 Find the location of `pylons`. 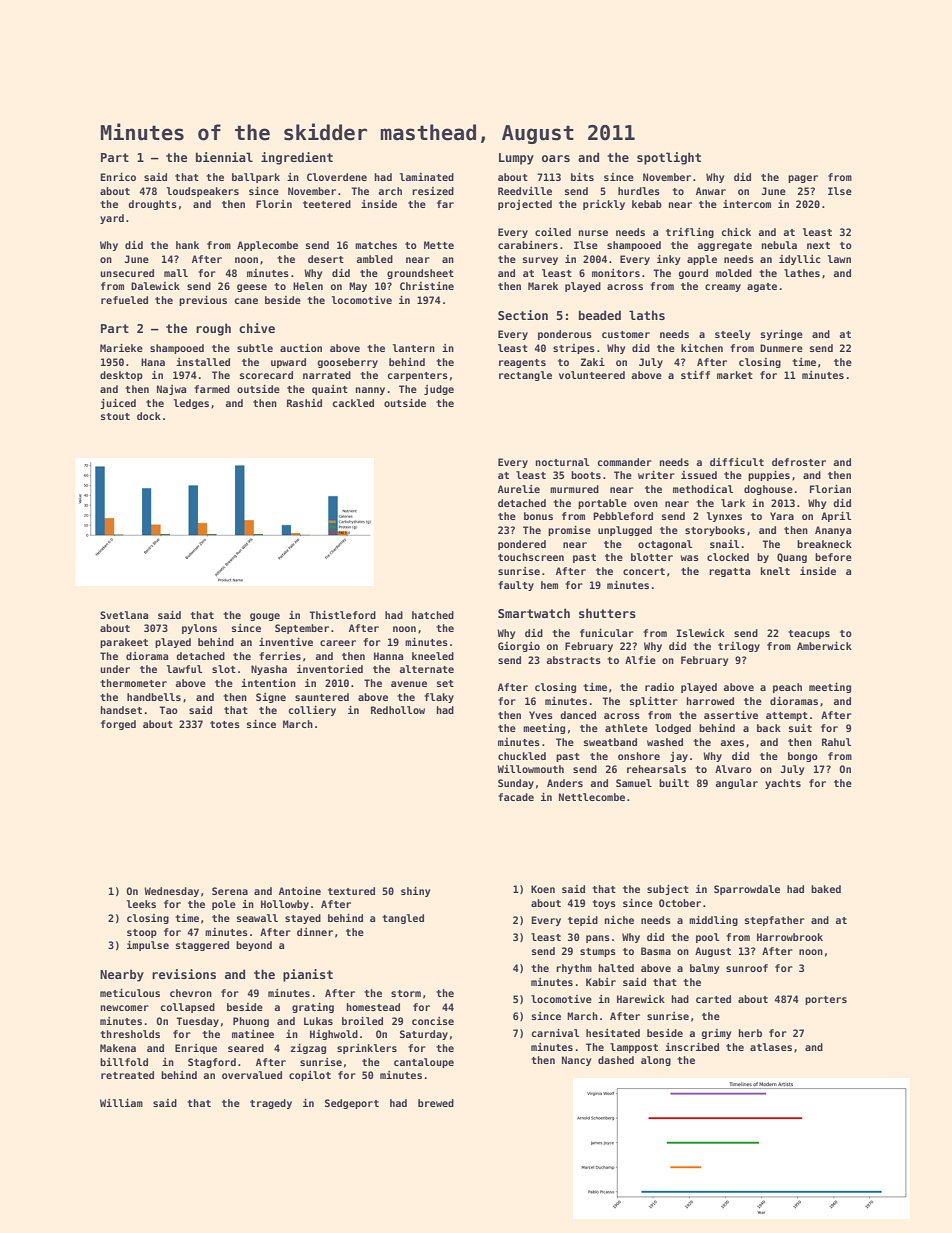

pylons is located at coordinates (199, 629).
